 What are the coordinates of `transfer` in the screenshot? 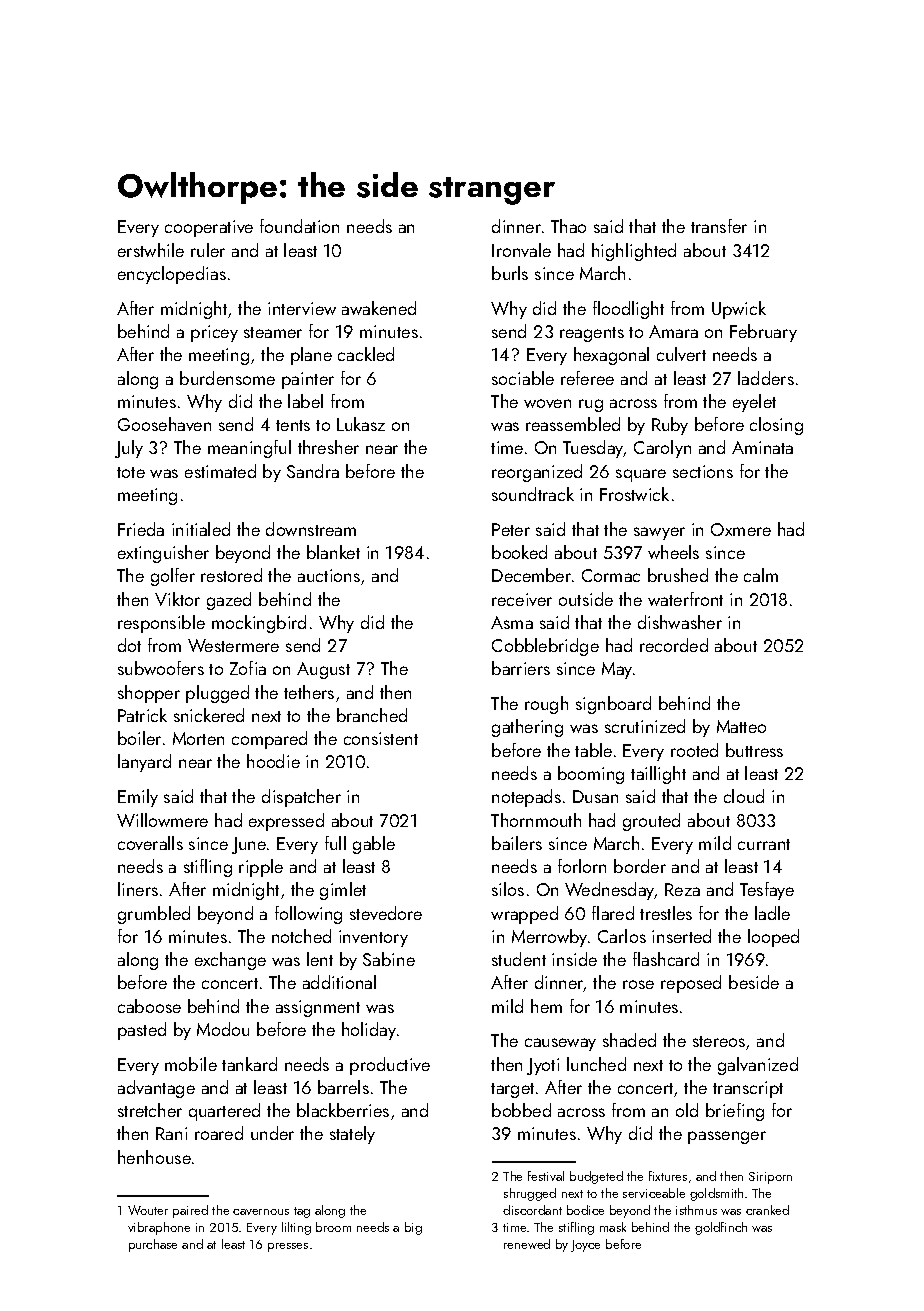 It's located at (719, 226).
